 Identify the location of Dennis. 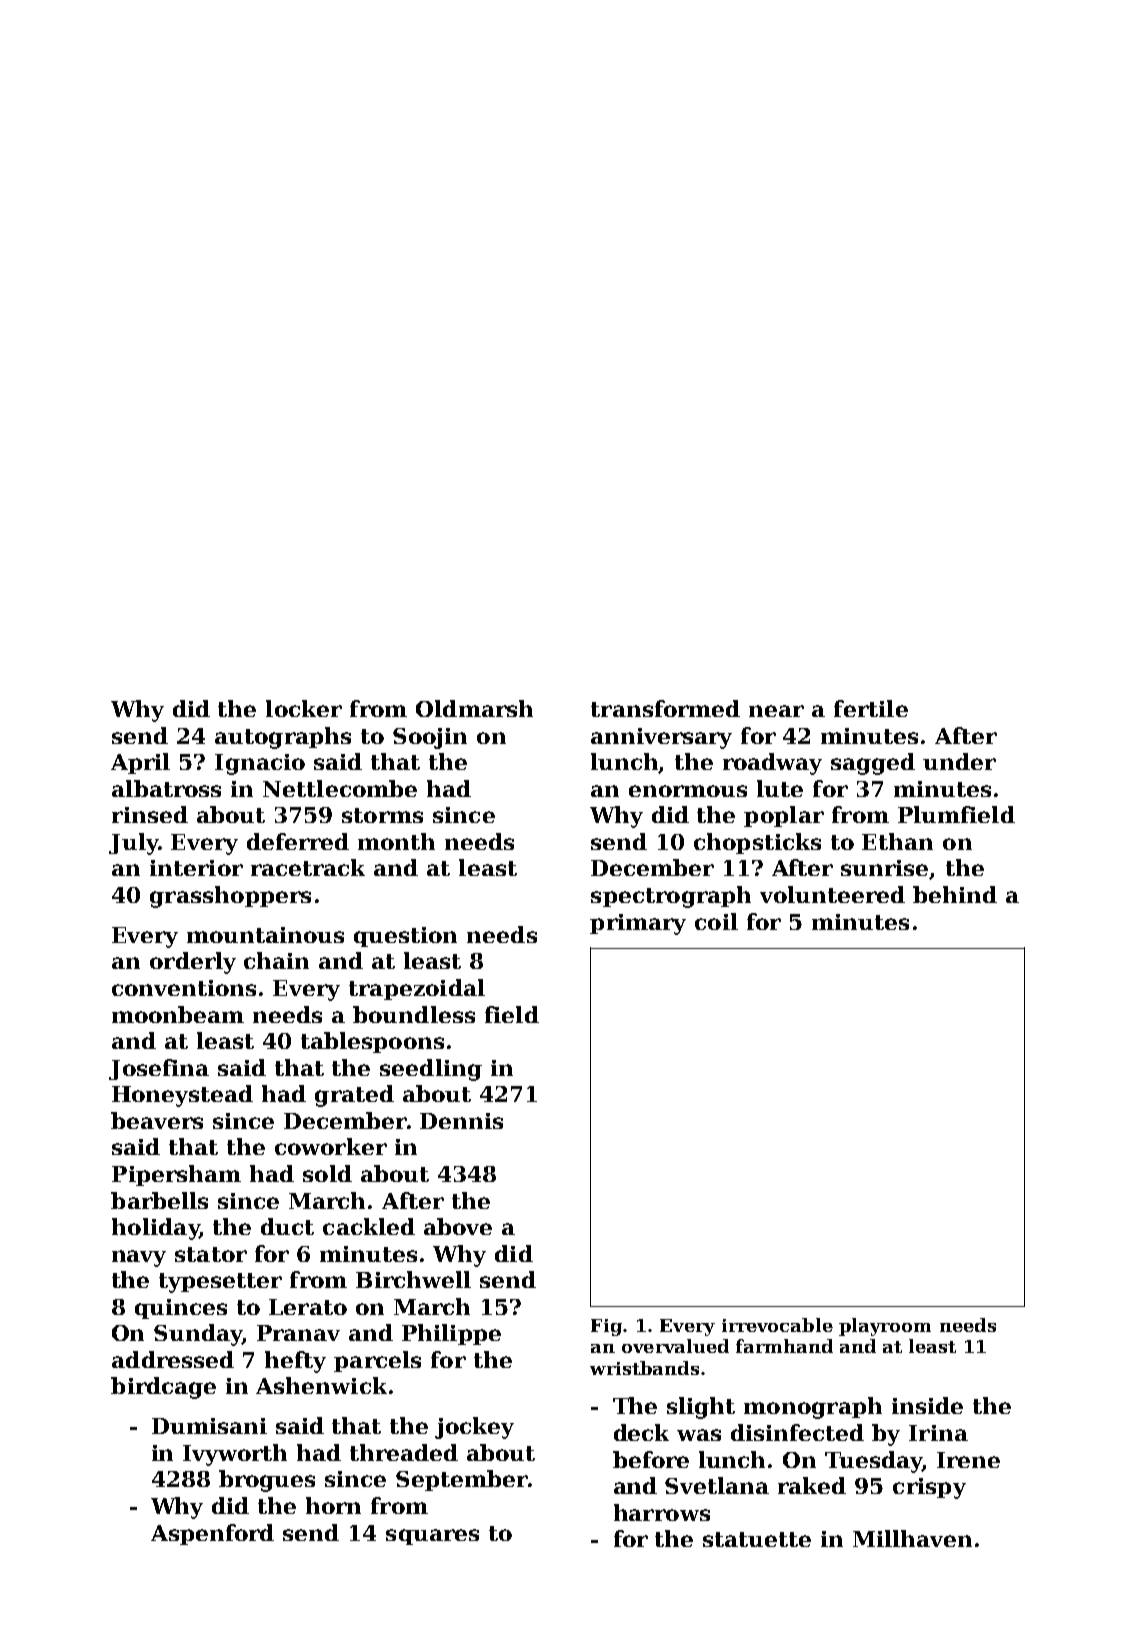
(461, 1121).
